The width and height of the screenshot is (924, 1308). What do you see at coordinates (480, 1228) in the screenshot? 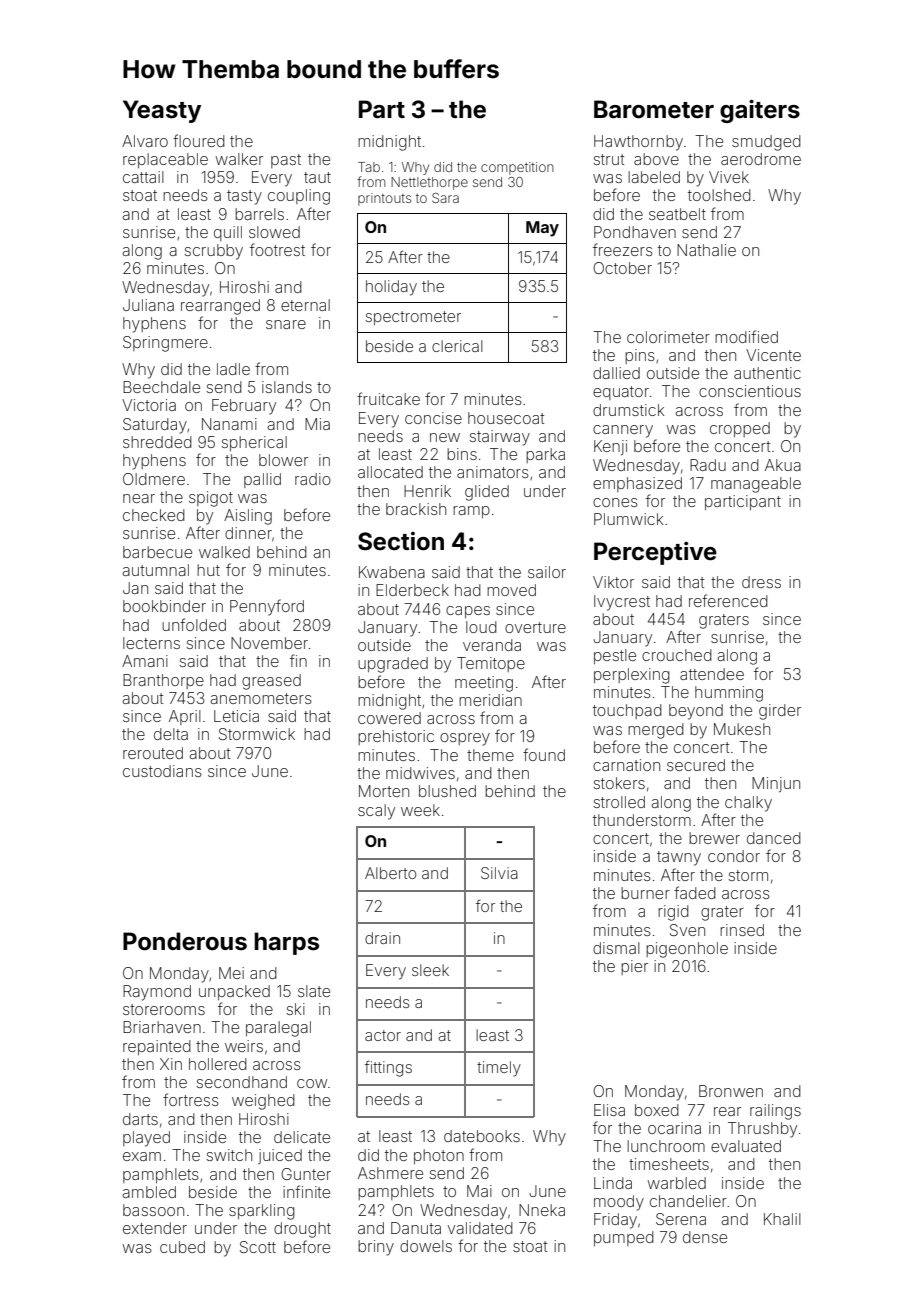
I see `validated` at bounding box center [480, 1228].
